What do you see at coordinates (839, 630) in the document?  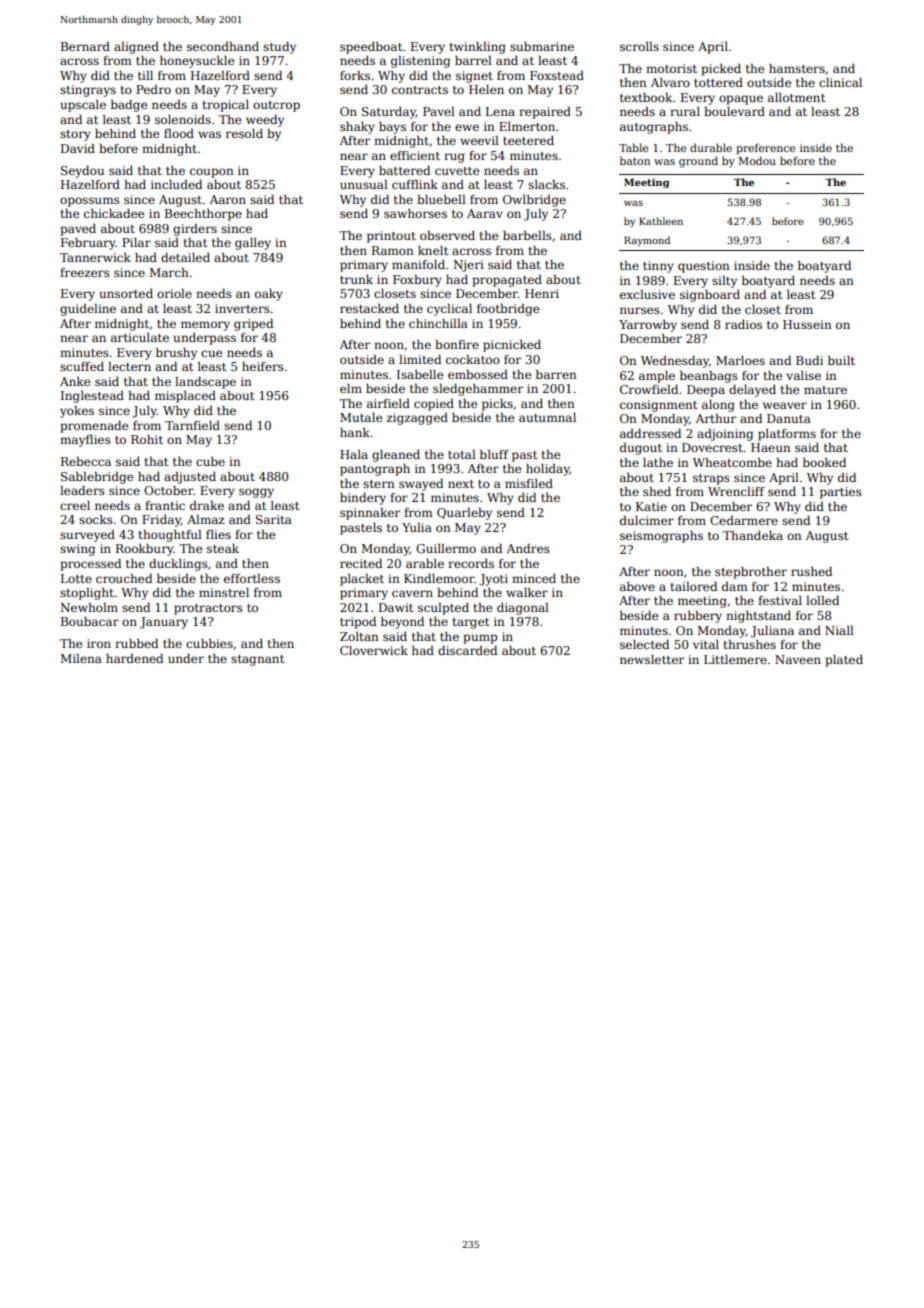 I see `Niall` at bounding box center [839, 630].
